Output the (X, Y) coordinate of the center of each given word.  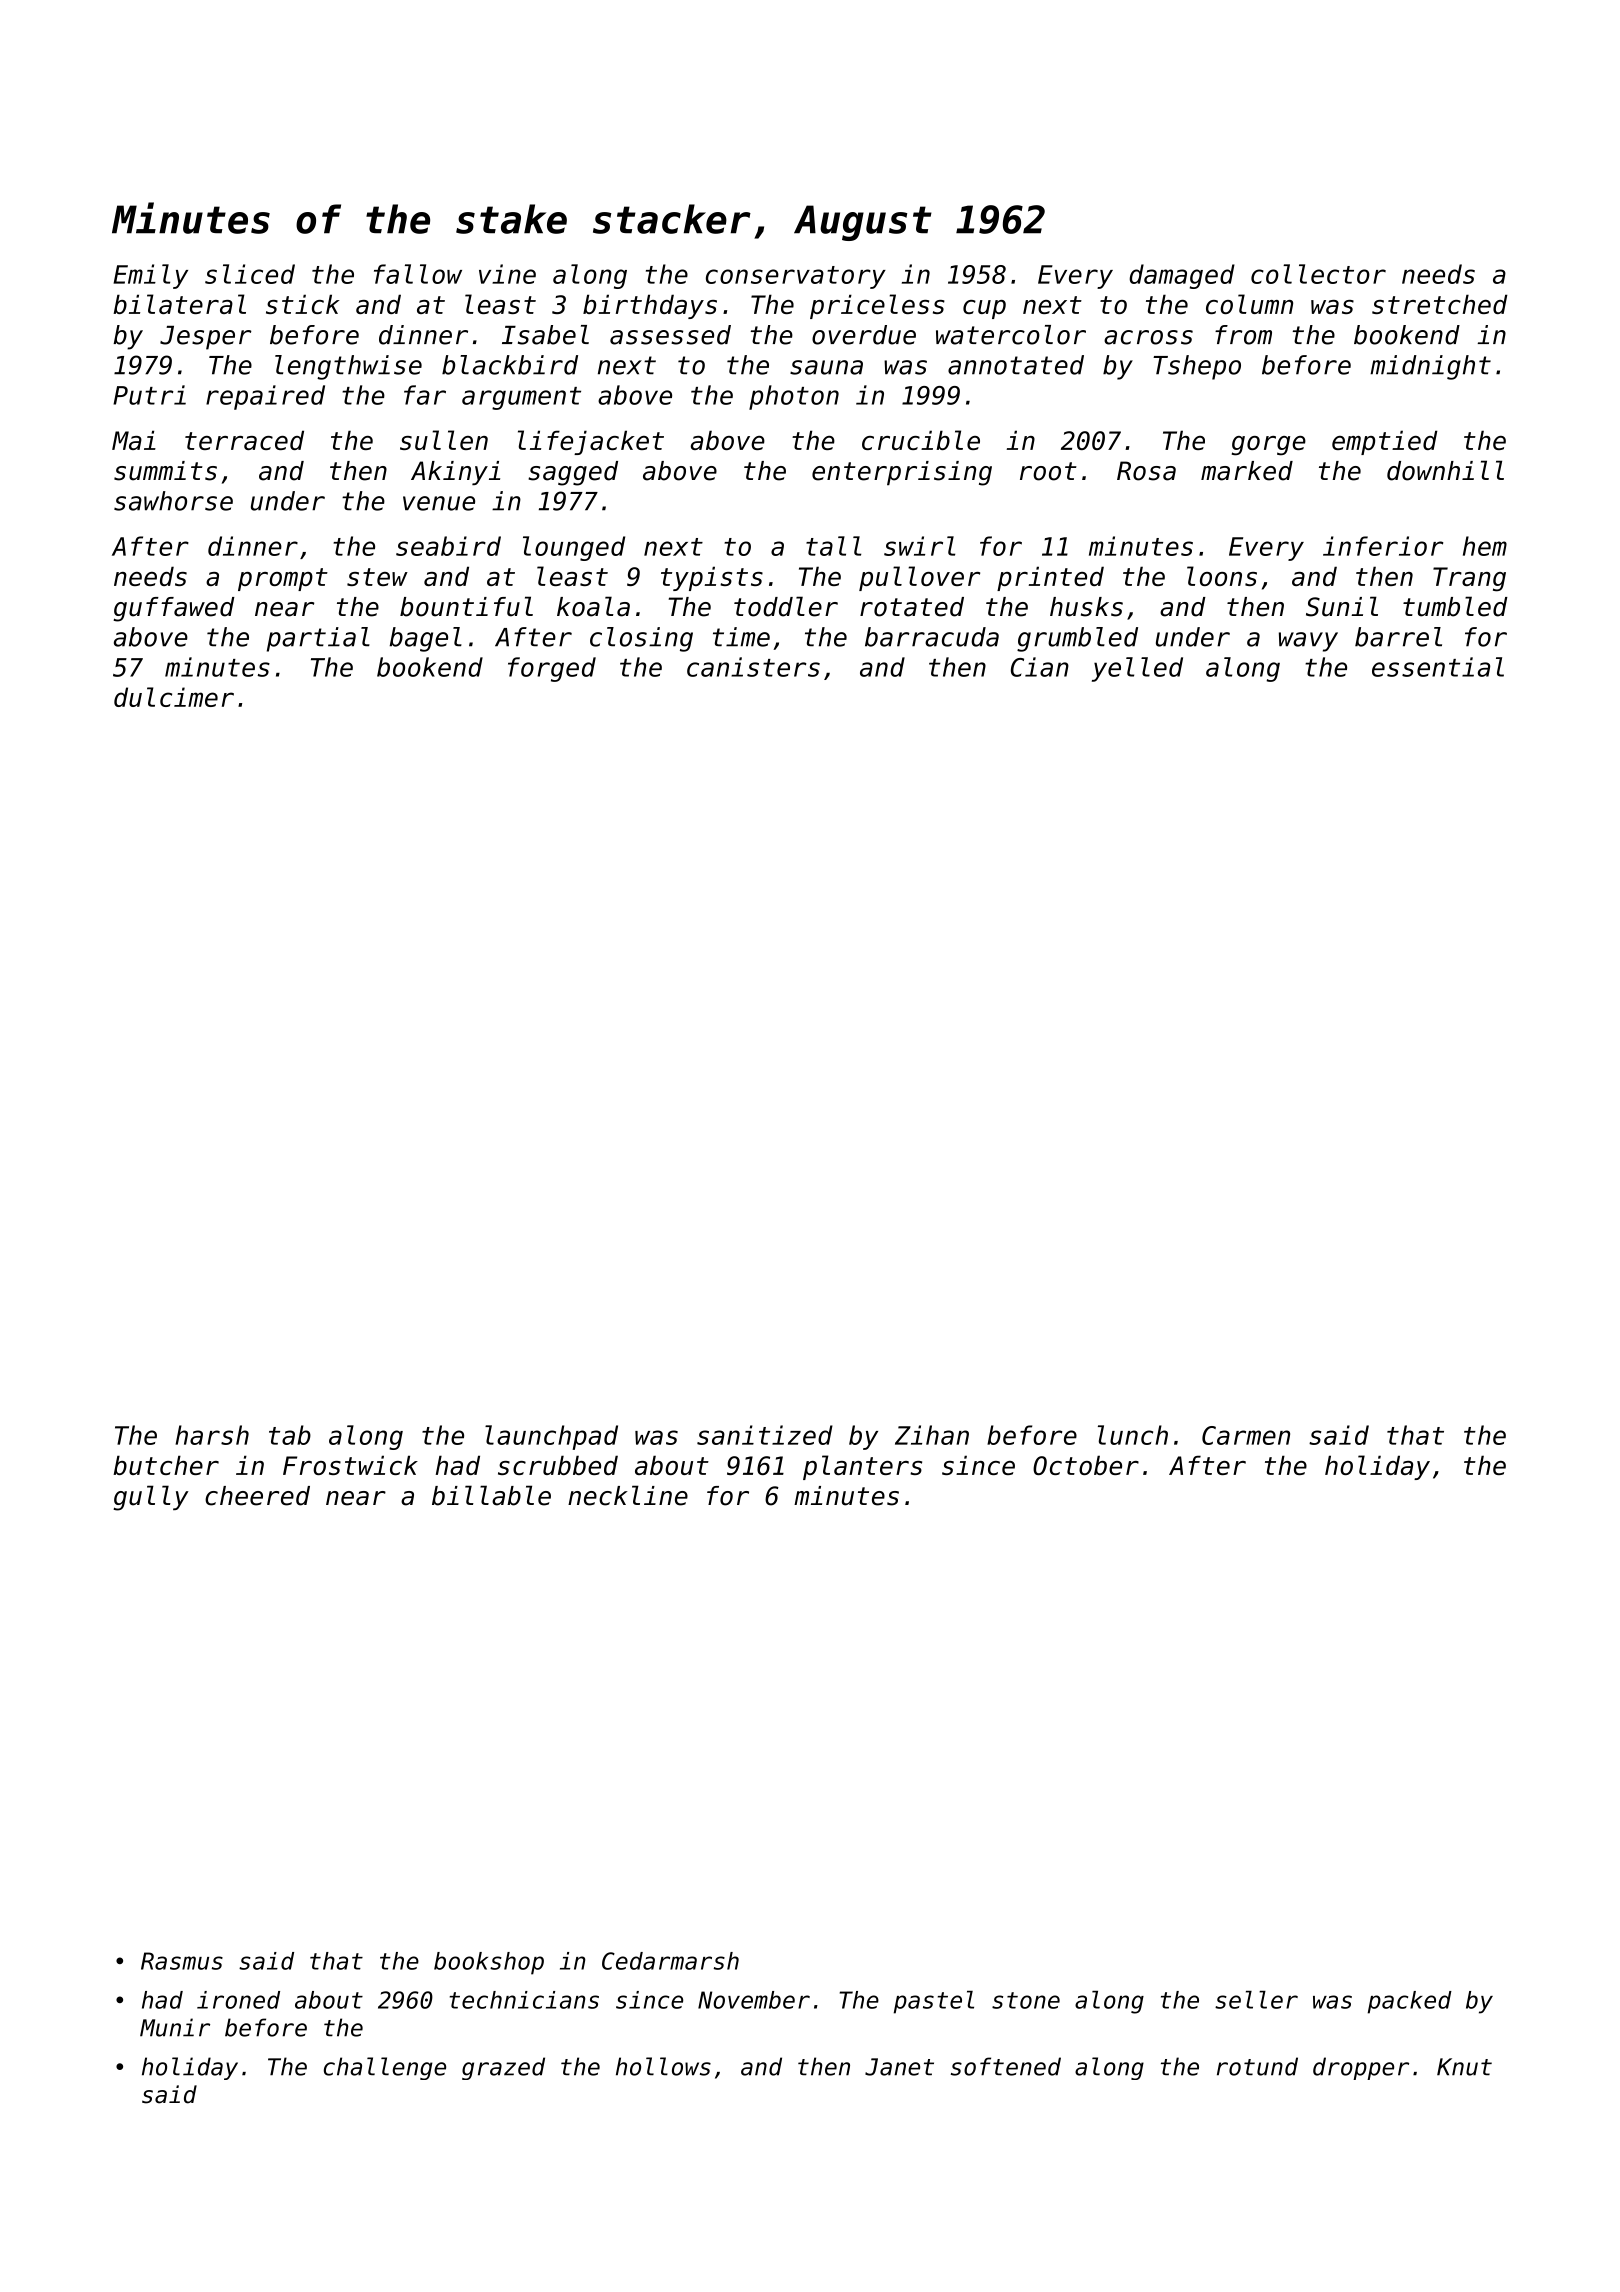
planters (862, 1467)
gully (151, 1498)
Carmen (1246, 1435)
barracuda (932, 637)
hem (1485, 546)
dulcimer (174, 697)
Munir (175, 2027)
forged (552, 669)
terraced (244, 440)
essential (1438, 667)
